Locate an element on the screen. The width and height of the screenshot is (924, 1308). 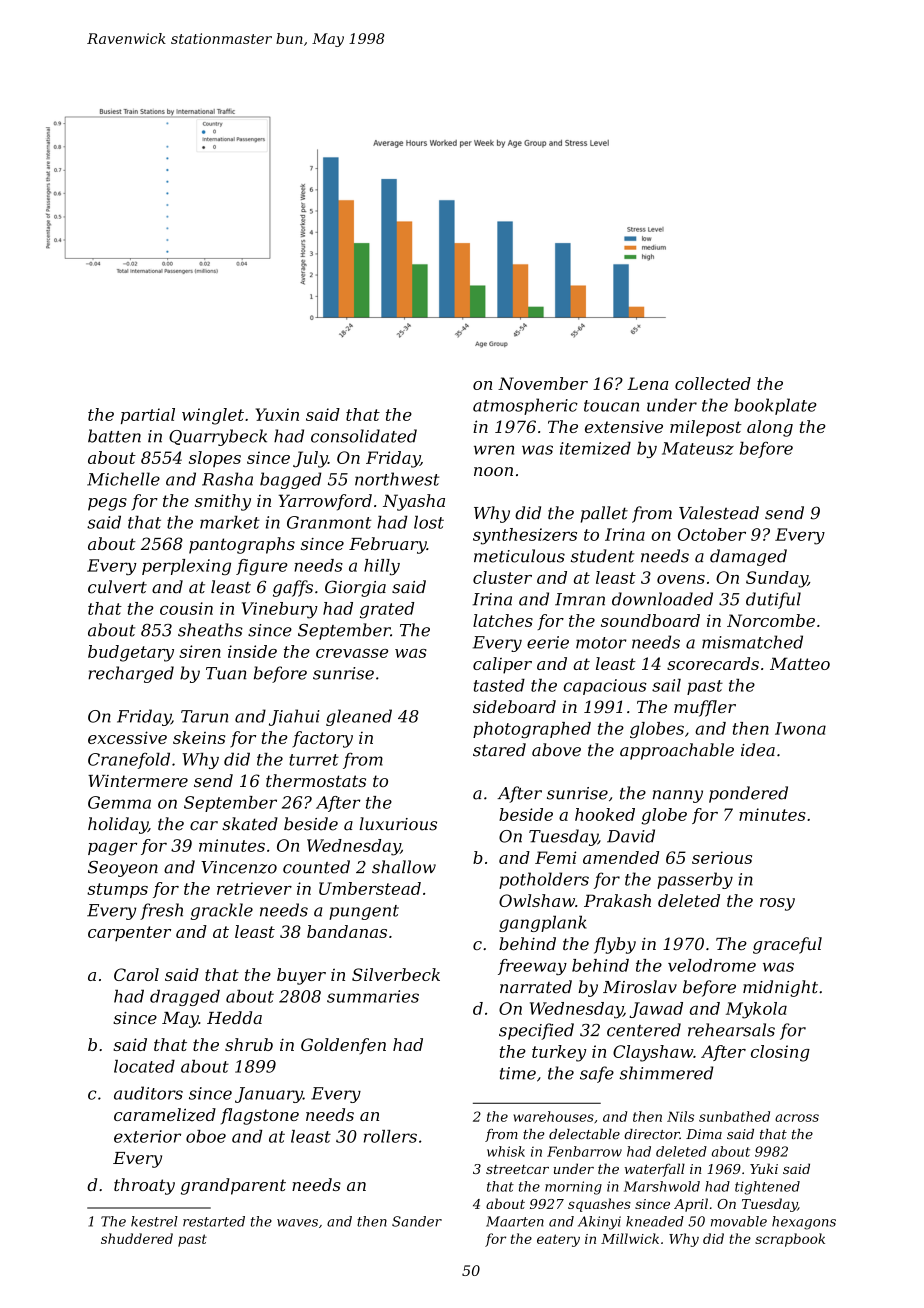
Nils is located at coordinates (680, 1116).
